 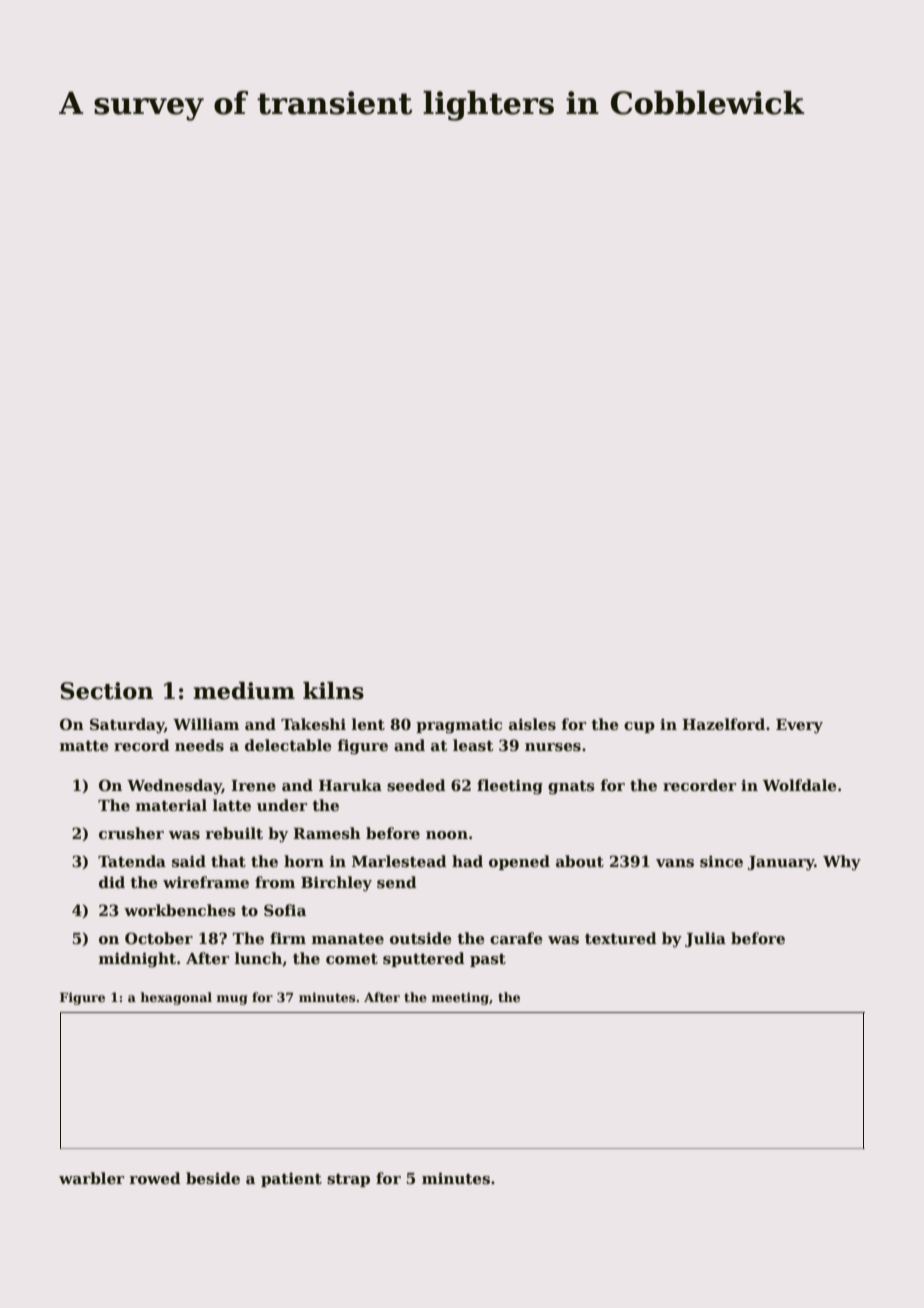 What do you see at coordinates (285, 910) in the page?
I see `Sofia` at bounding box center [285, 910].
